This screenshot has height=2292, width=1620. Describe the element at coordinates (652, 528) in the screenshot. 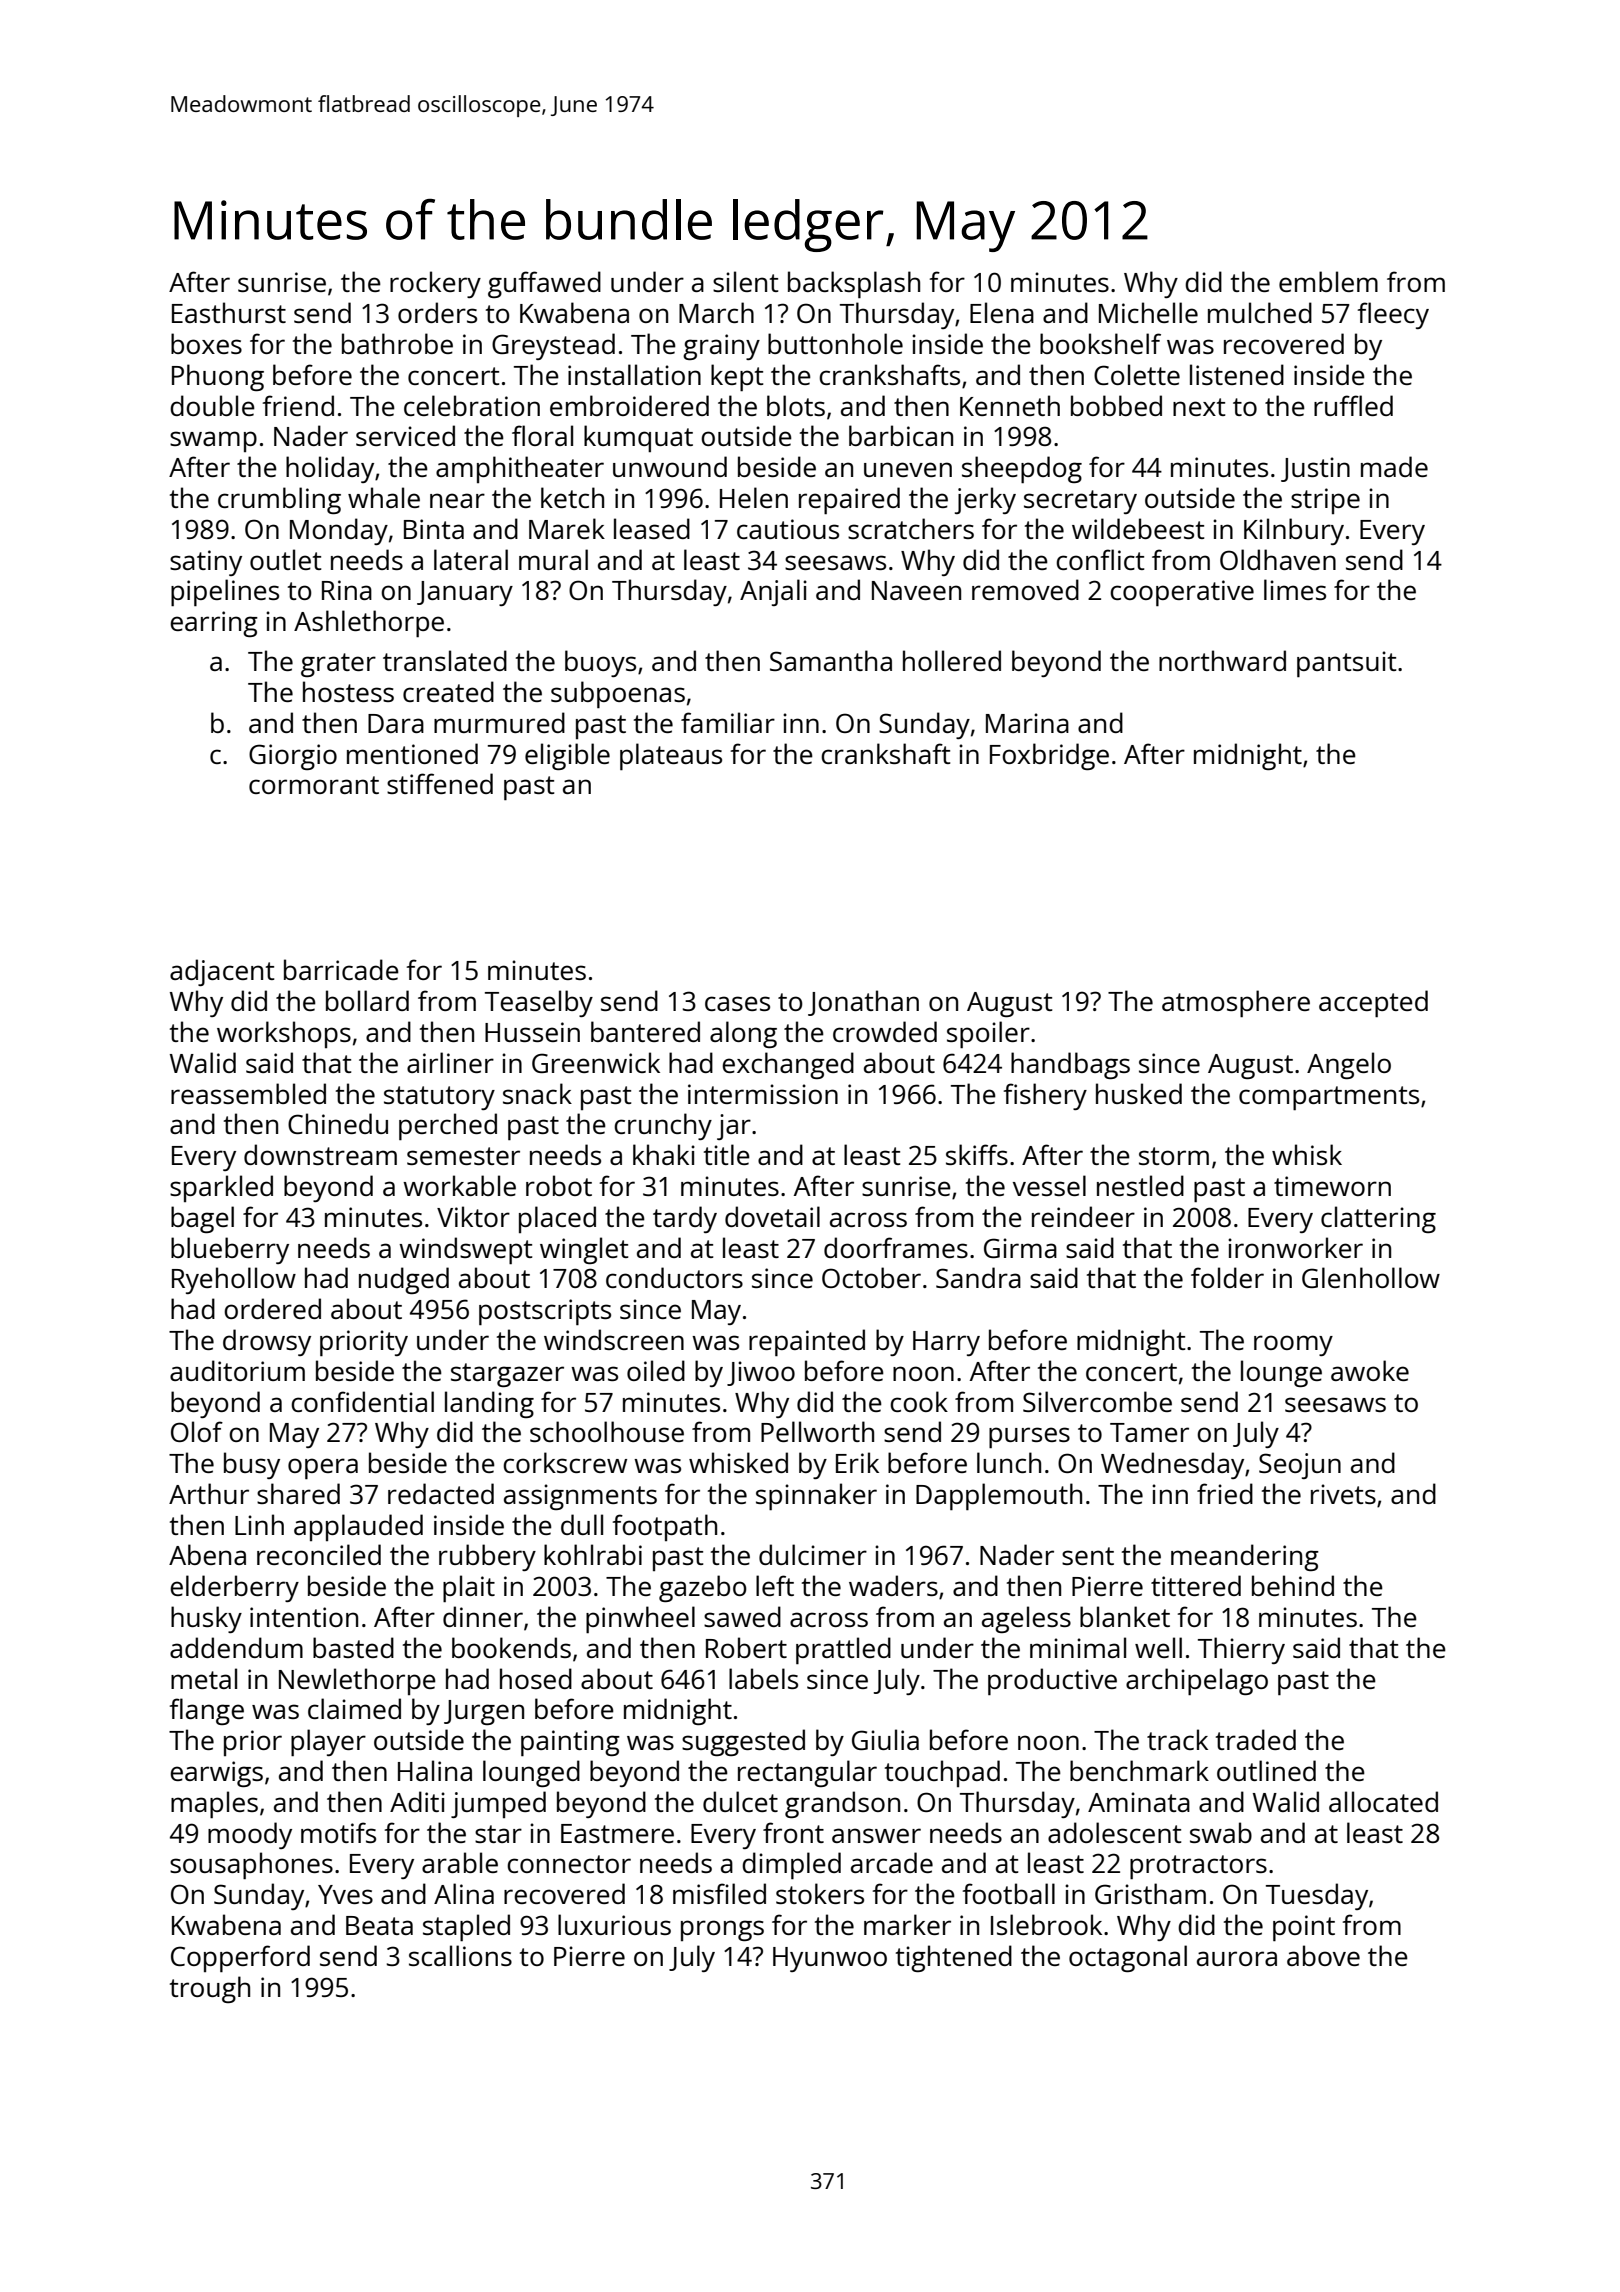

I see `leased` at that location.
